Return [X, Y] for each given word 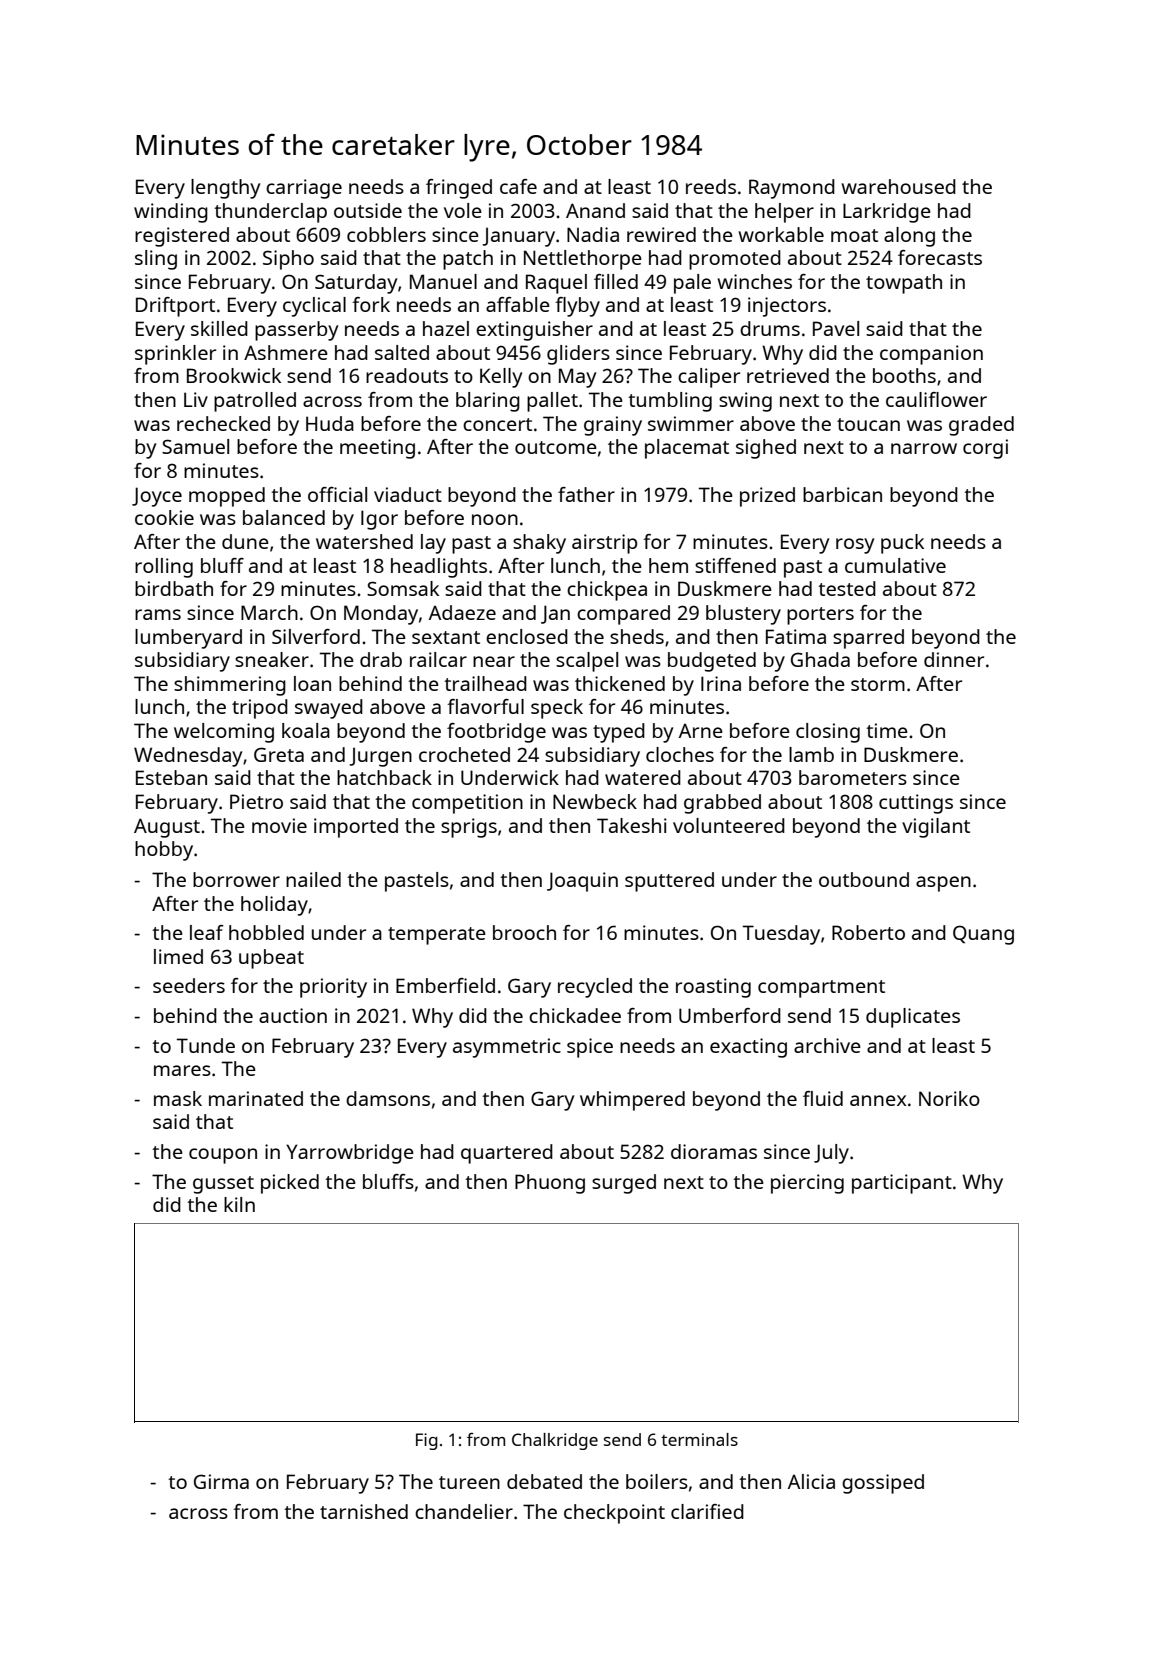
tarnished [364, 1511]
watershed [364, 541]
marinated [256, 1098]
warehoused [899, 186]
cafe [518, 186]
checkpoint [614, 1514]
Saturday [356, 284]
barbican [842, 494]
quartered [507, 1154]
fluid [823, 1098]
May [577, 378]
